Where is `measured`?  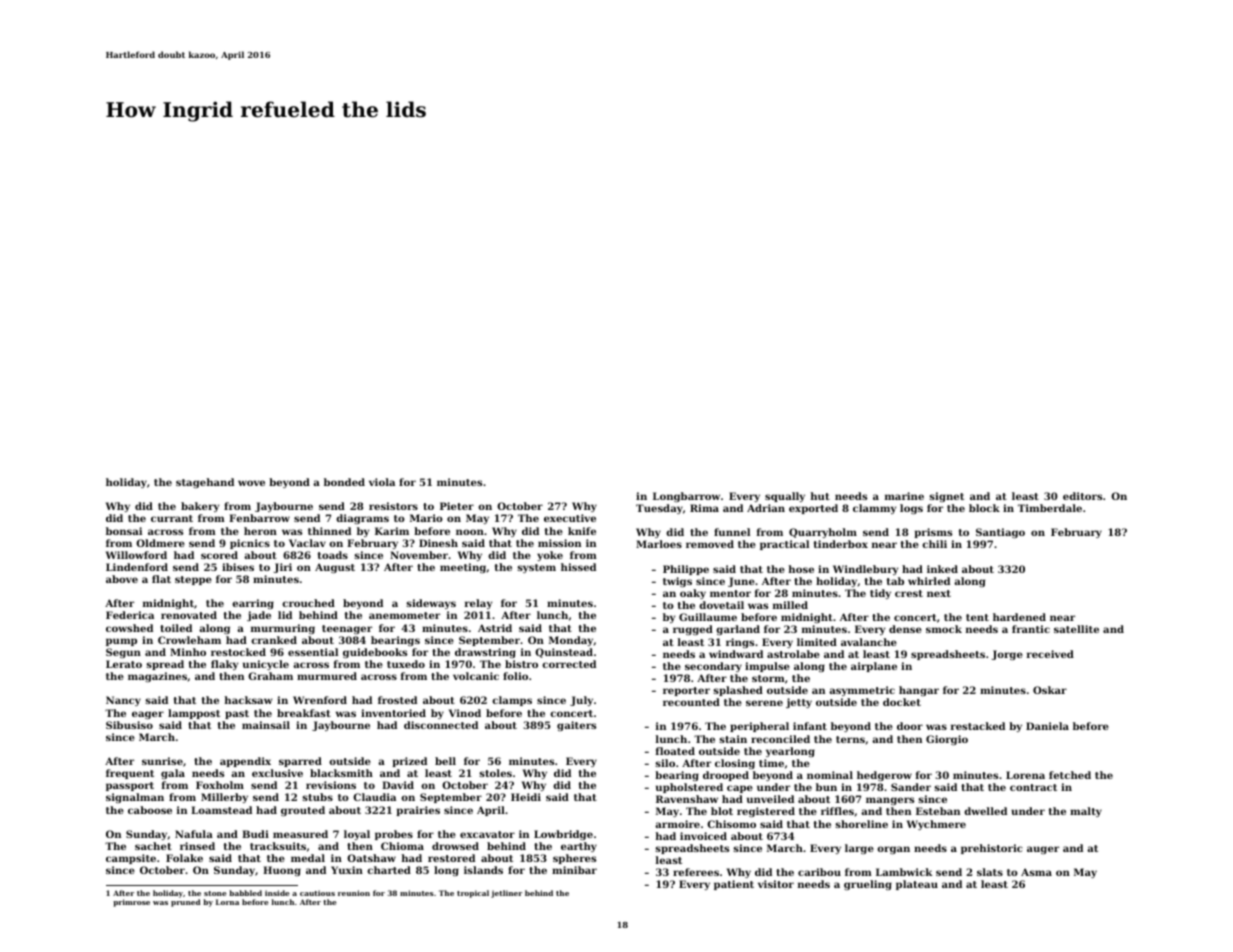 measured is located at coordinates (300, 834).
